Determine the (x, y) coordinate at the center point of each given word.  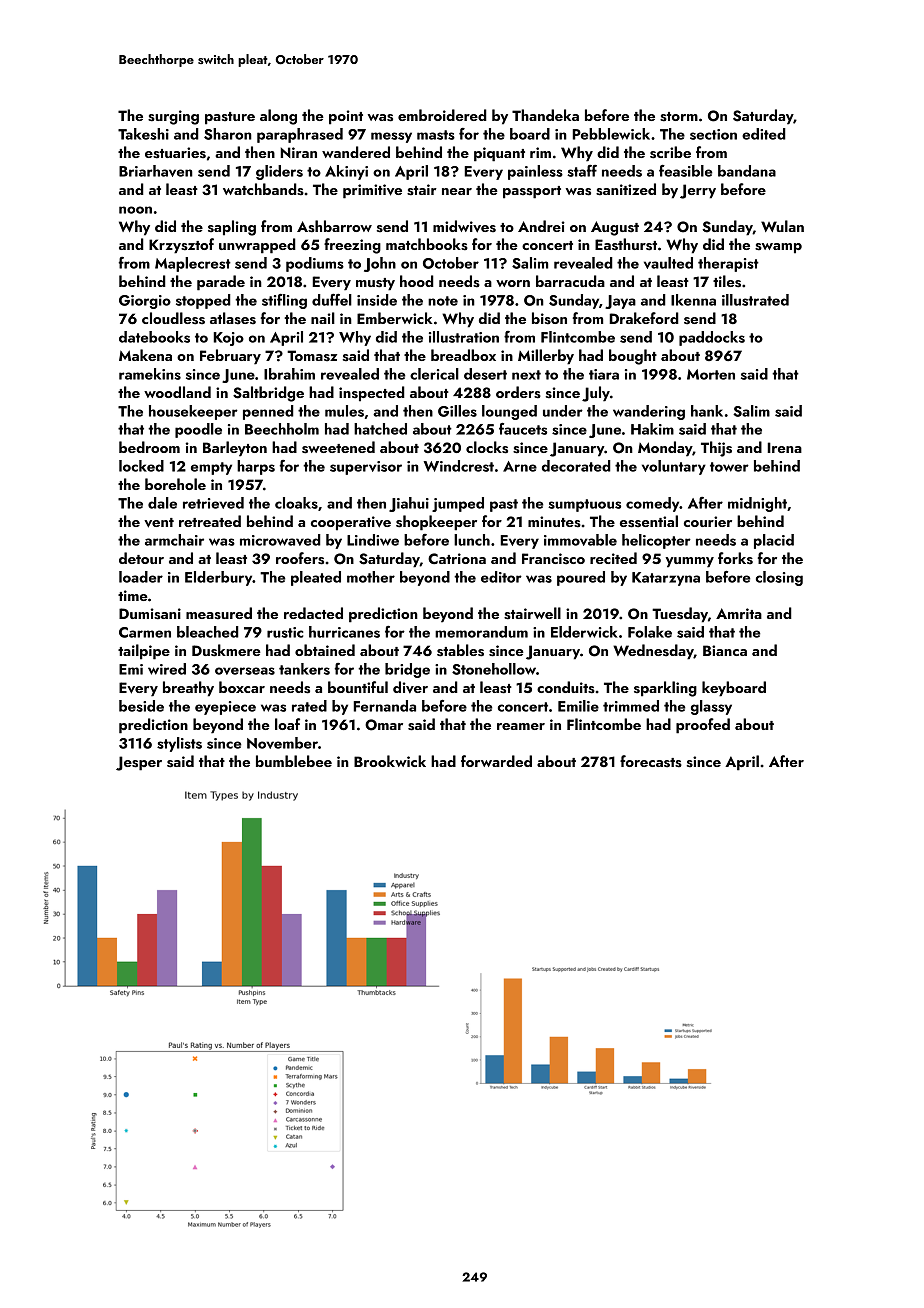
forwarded (496, 761)
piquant (499, 154)
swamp (778, 248)
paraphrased (300, 135)
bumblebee (294, 761)
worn (513, 283)
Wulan (782, 226)
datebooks (154, 337)
